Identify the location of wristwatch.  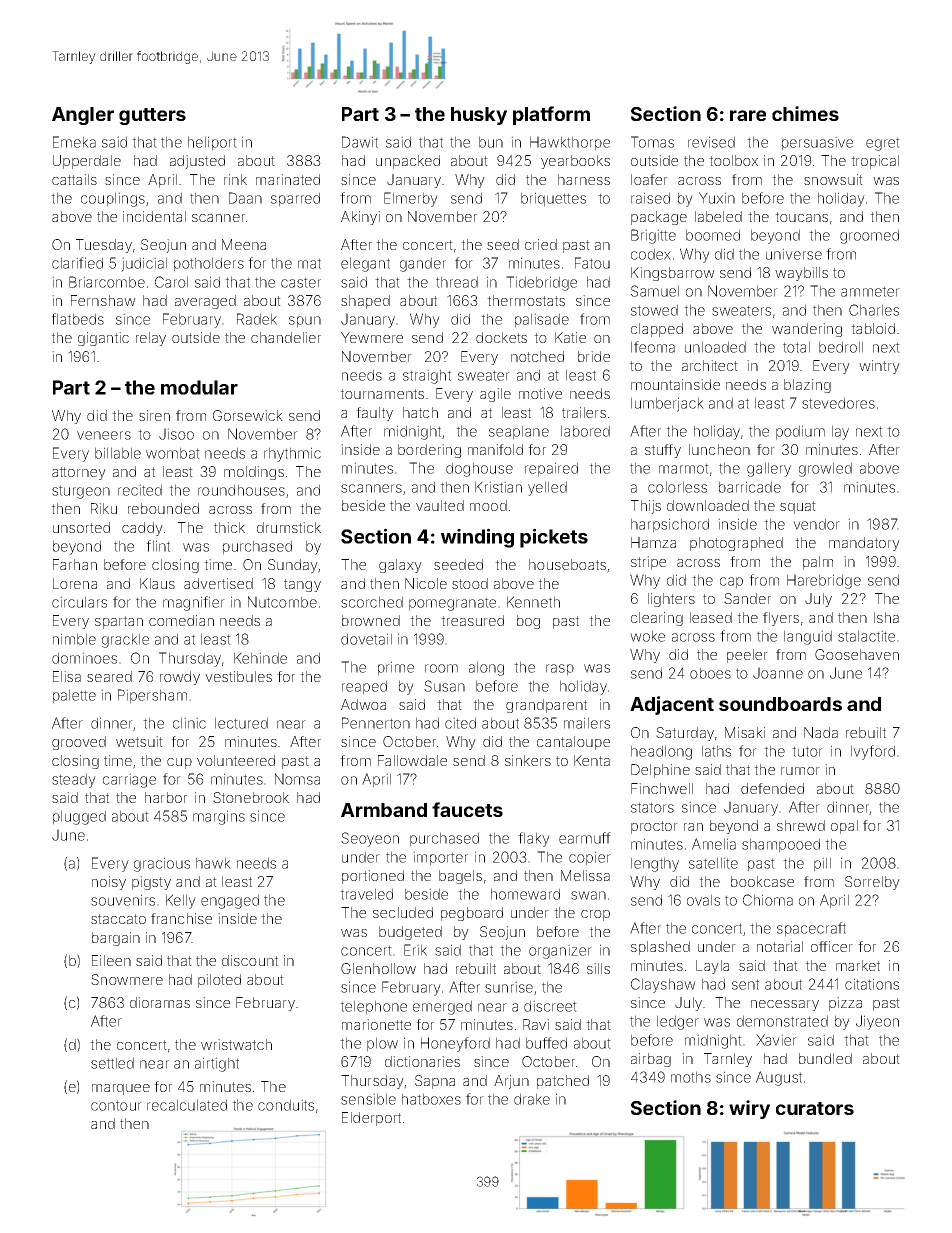
(236, 1044).
